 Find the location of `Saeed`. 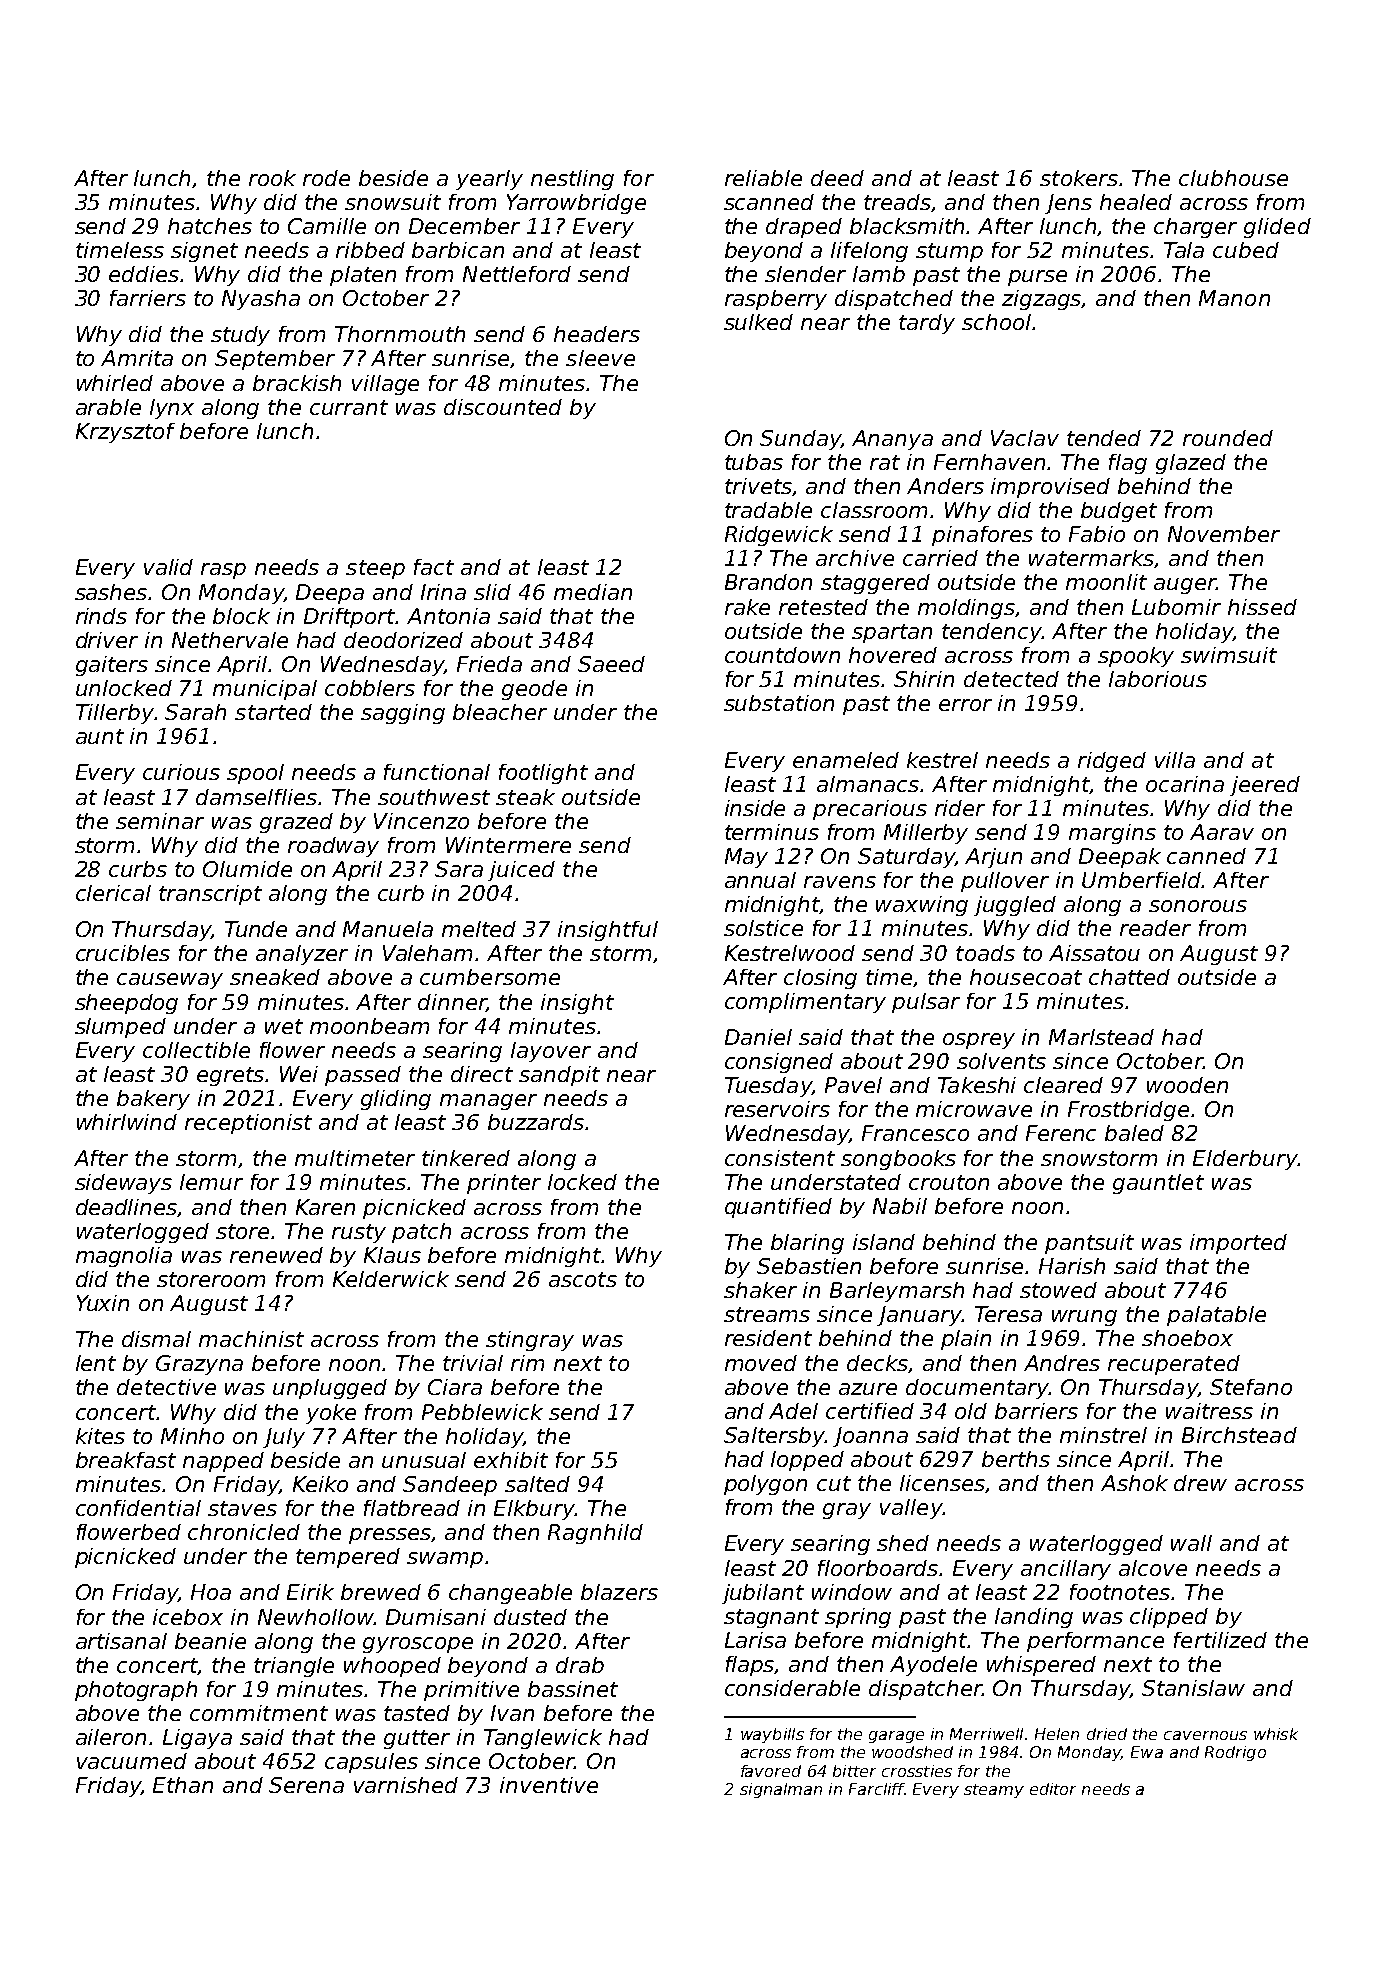

Saeed is located at coordinates (611, 664).
